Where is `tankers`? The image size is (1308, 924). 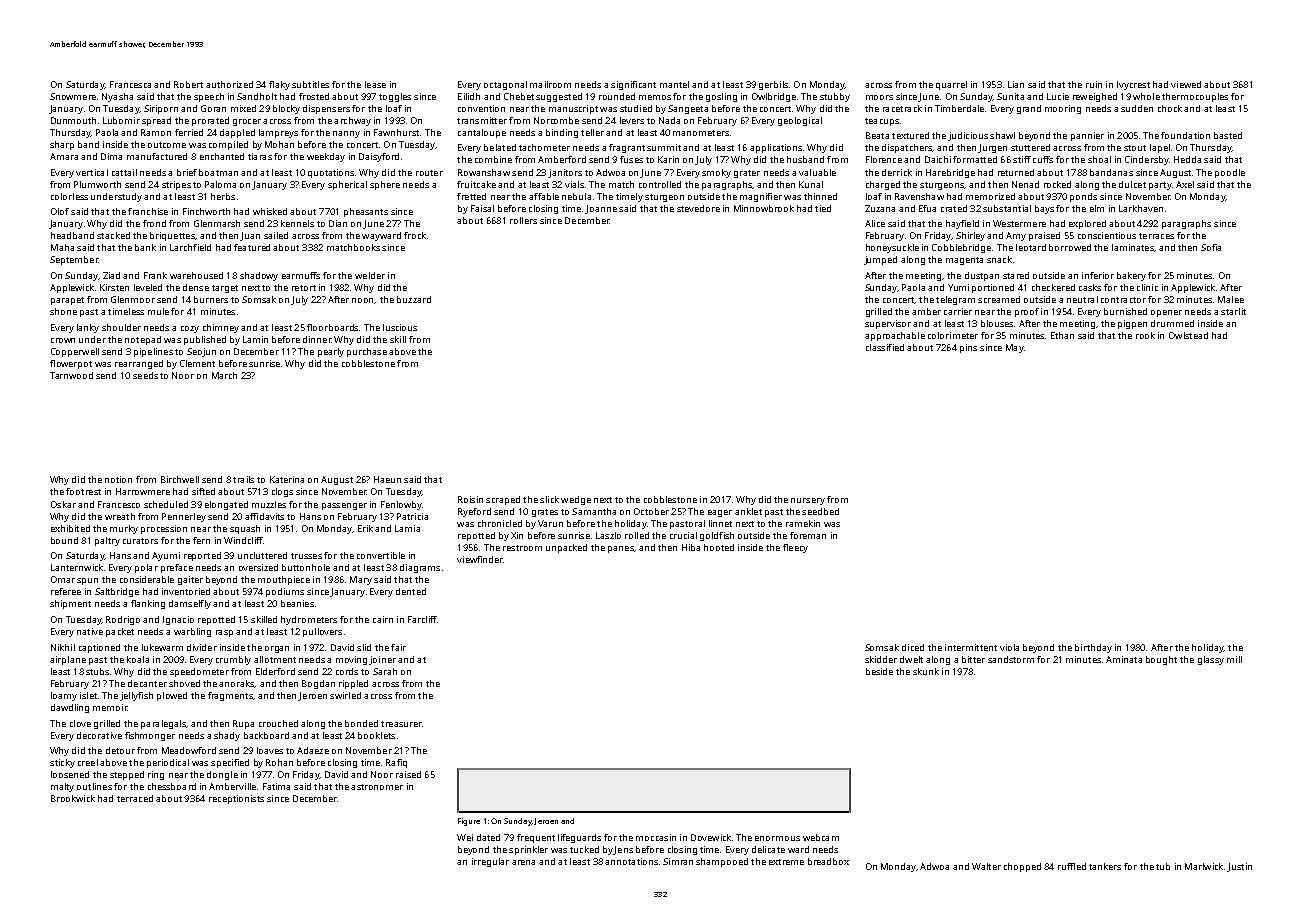
tankers is located at coordinates (1105, 866).
